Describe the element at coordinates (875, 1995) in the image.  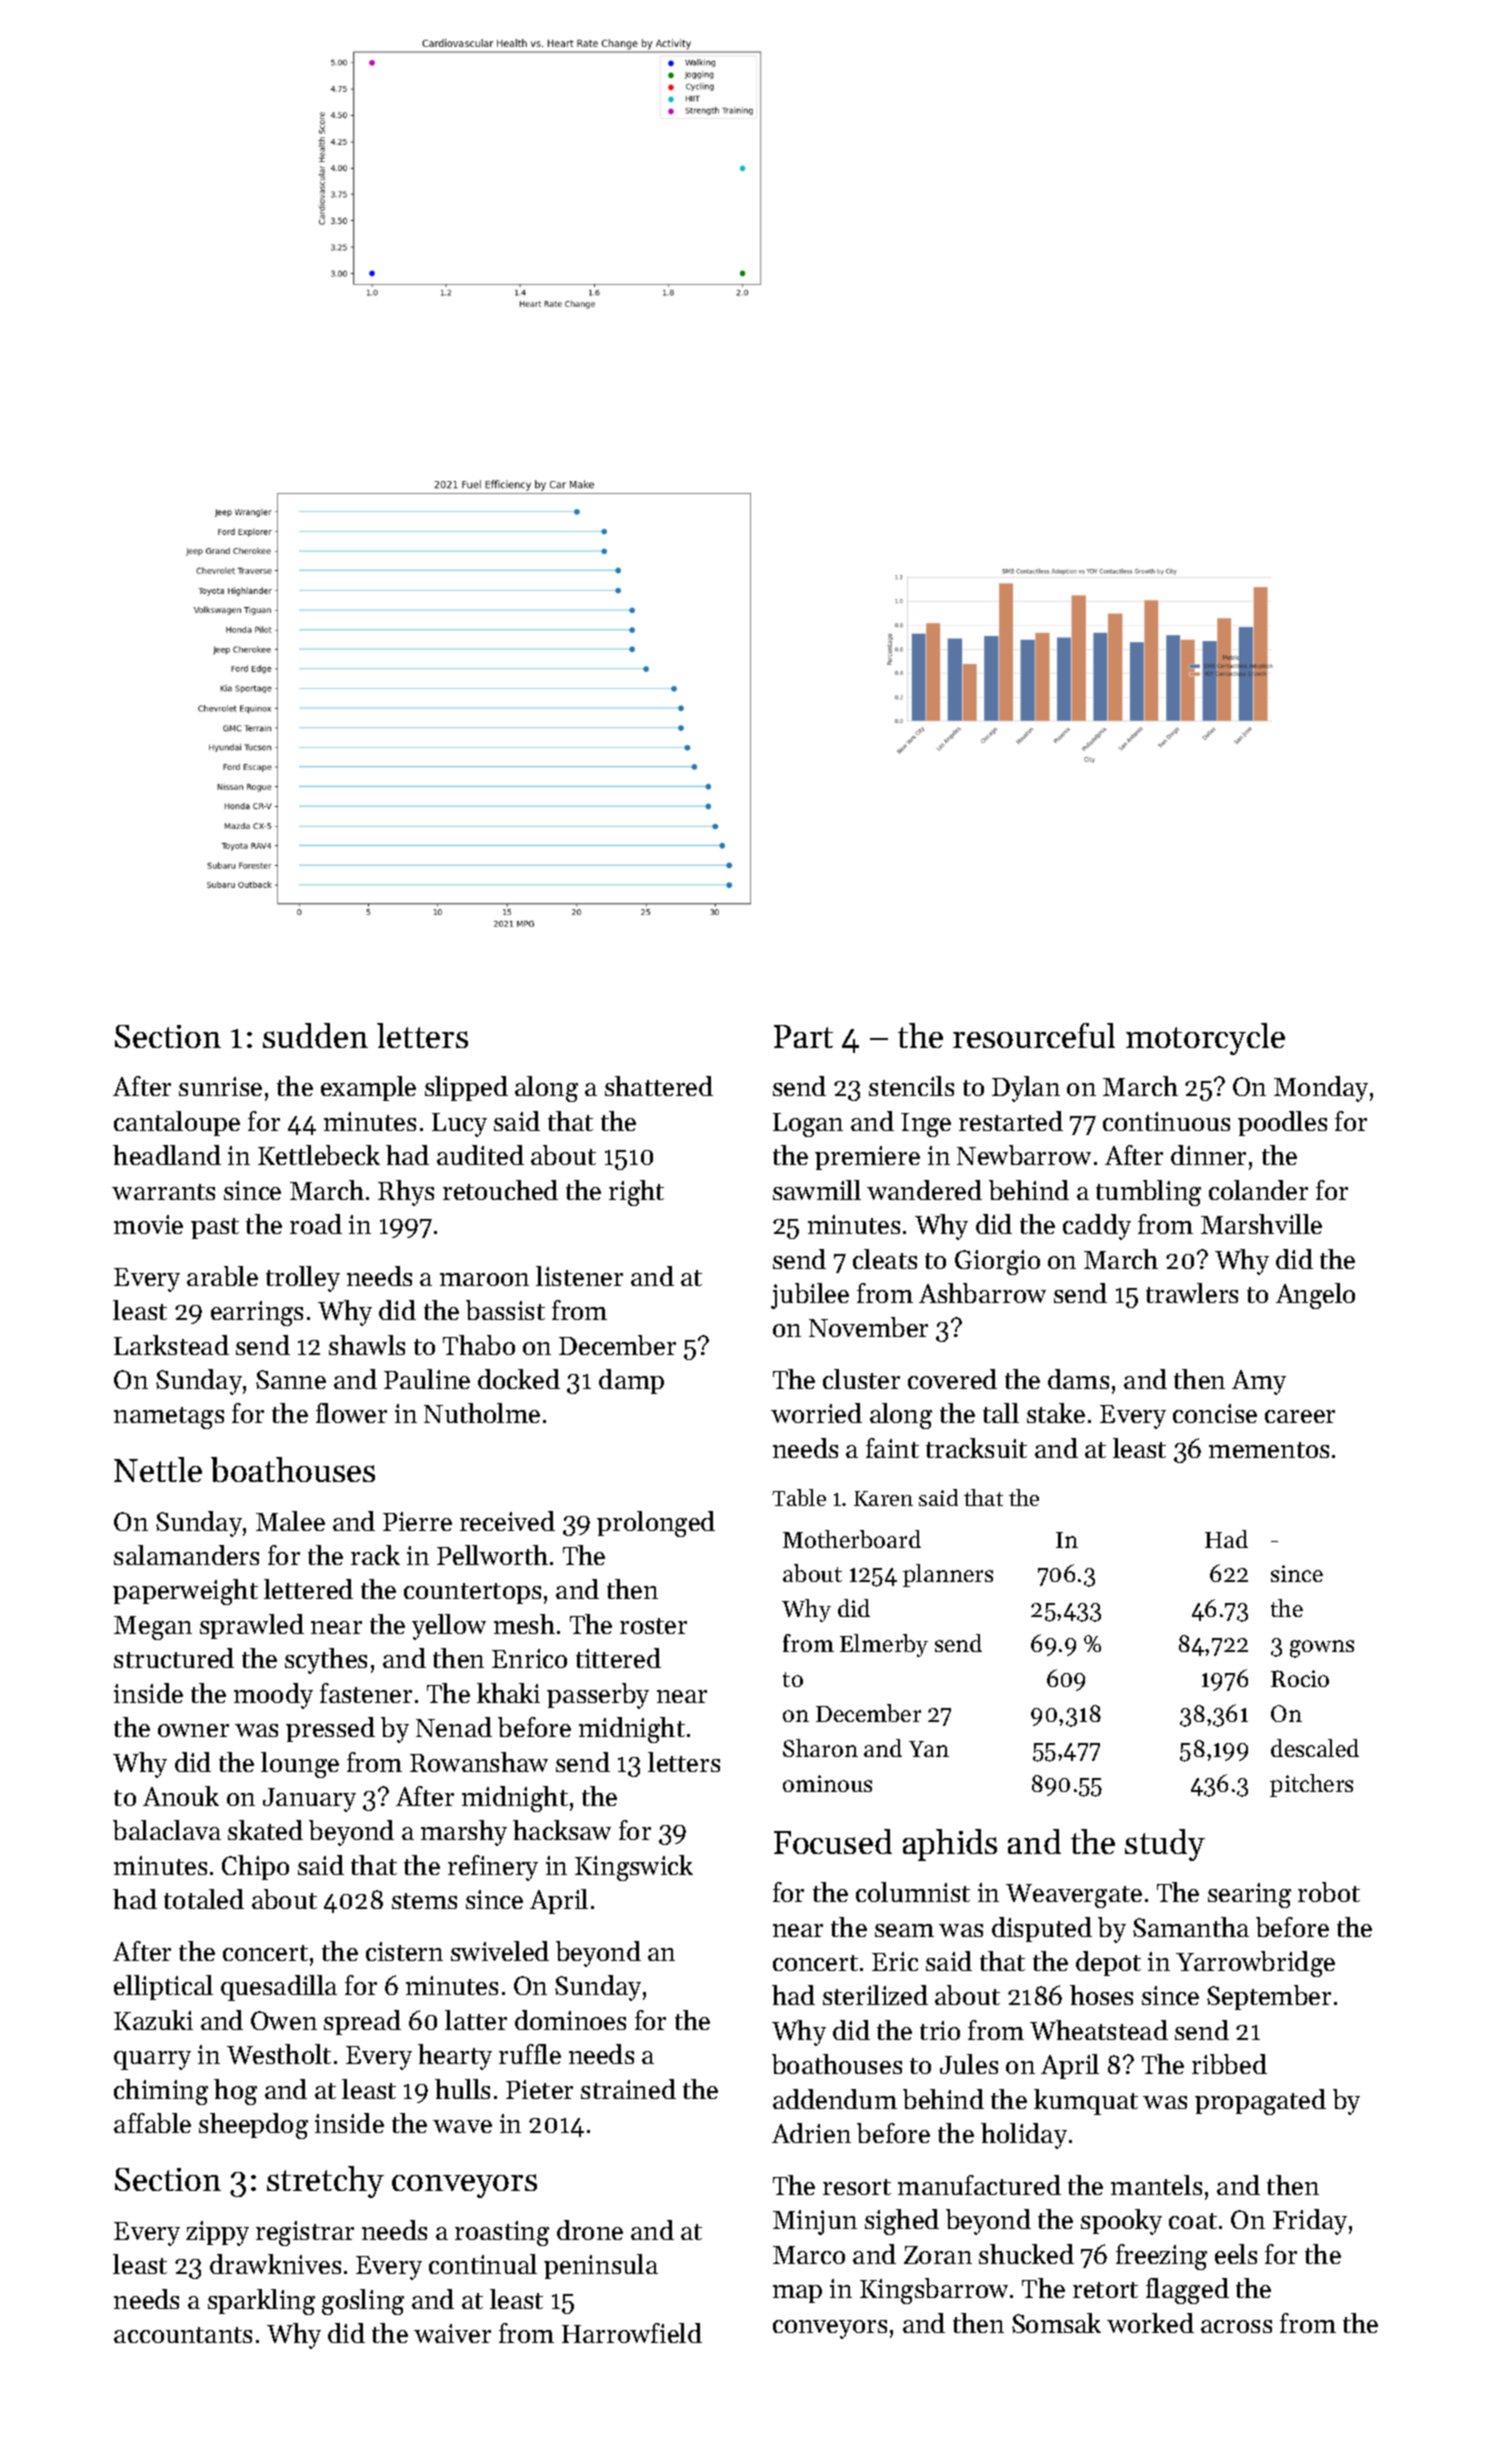
I see `sterilized` at that location.
